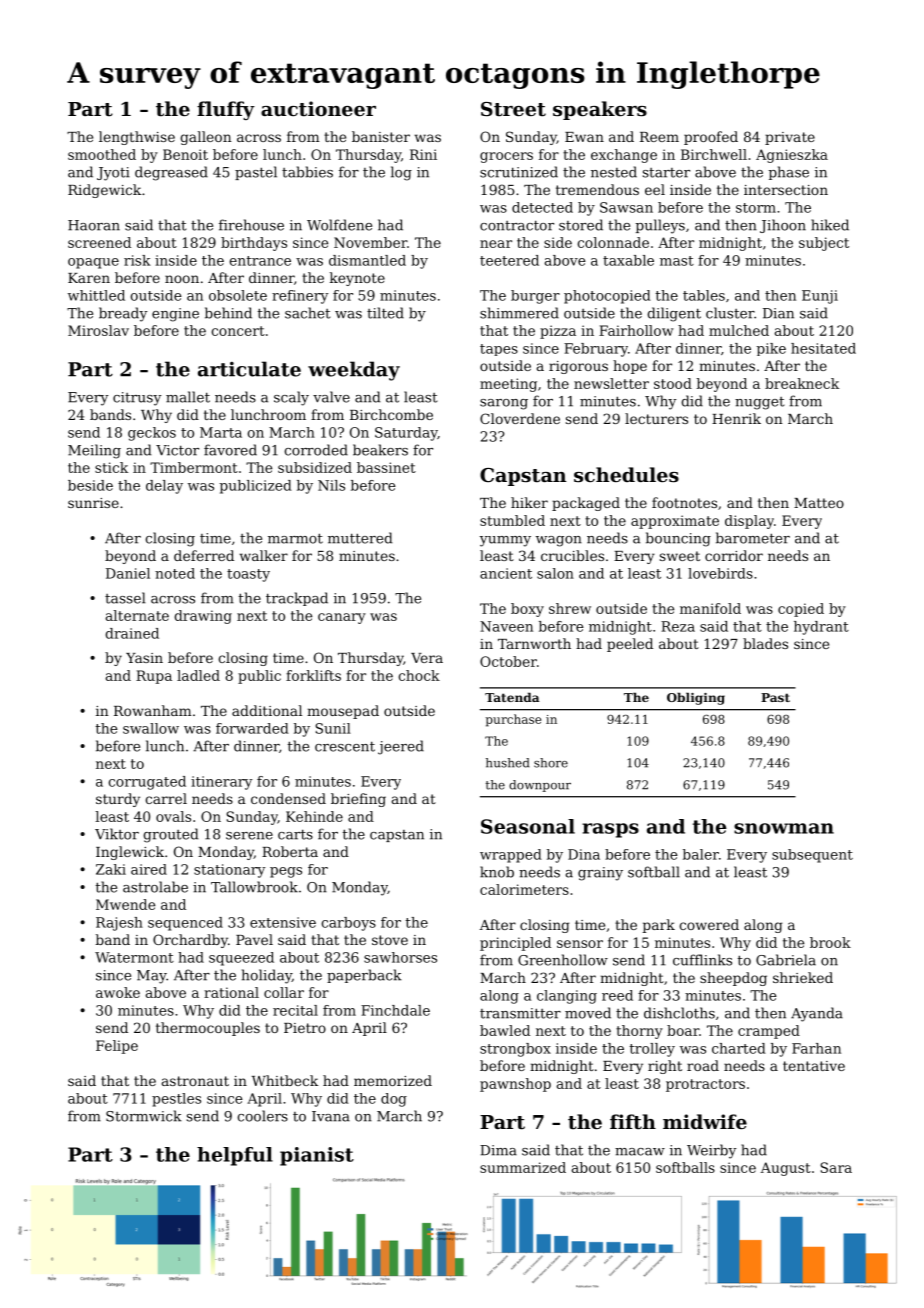 This image has height=1308, width=924. What do you see at coordinates (812, 856) in the image?
I see `subsequent` at bounding box center [812, 856].
